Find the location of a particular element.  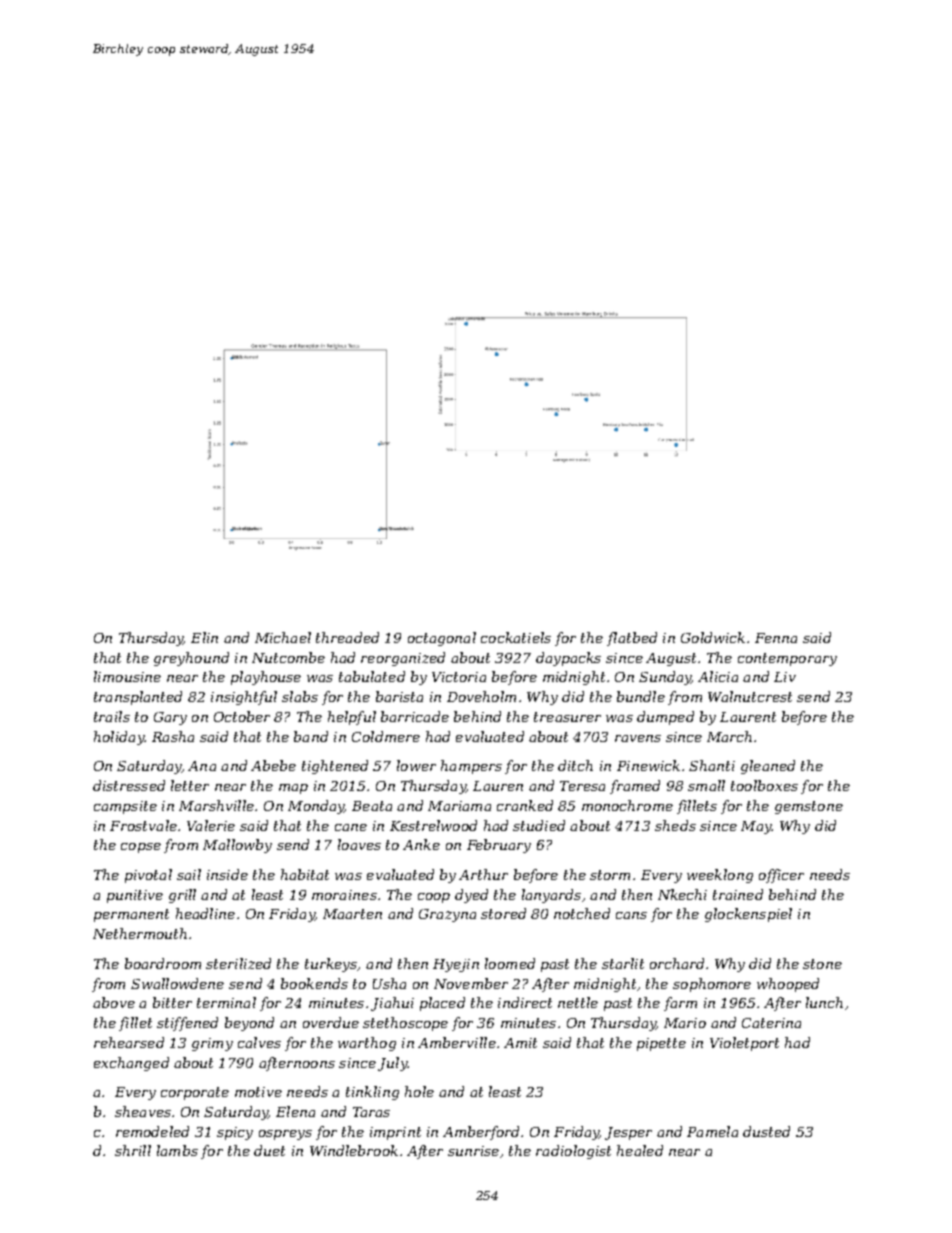

Violetport is located at coordinates (744, 1044).
